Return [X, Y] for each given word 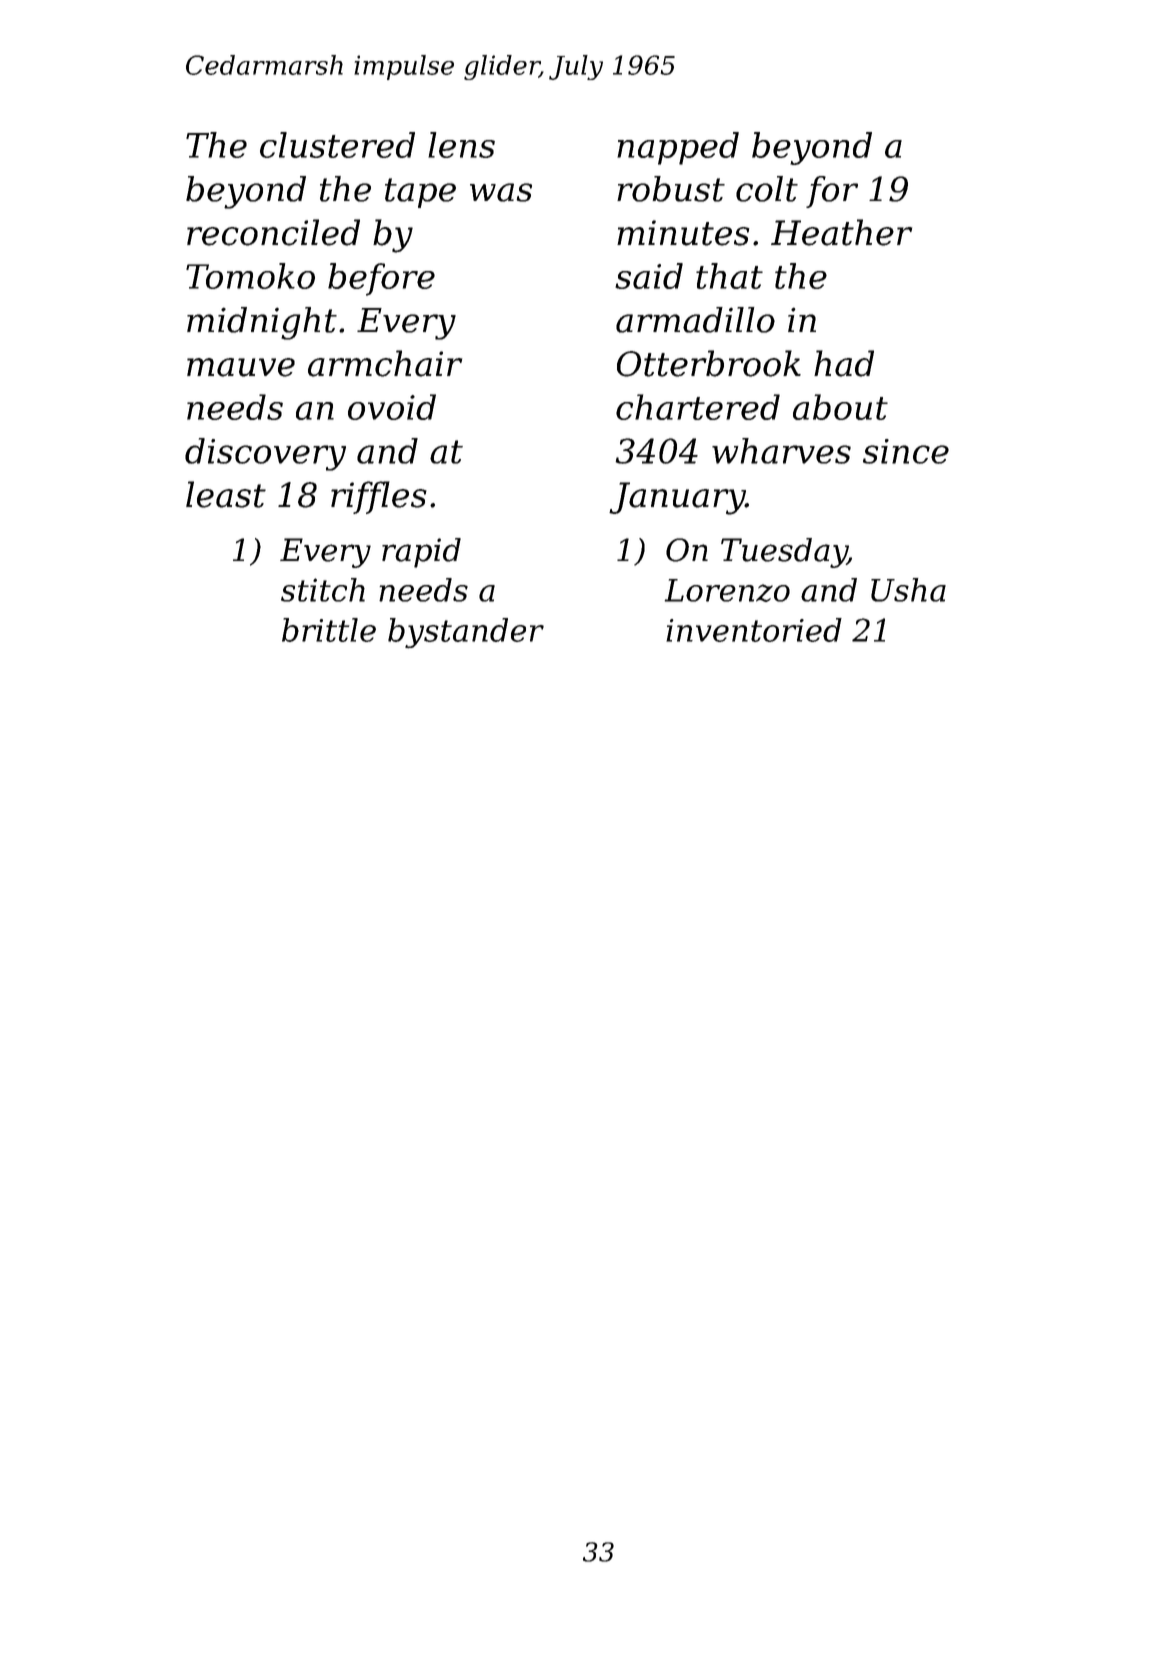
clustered [337, 145]
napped [678, 148]
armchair [385, 363]
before [381, 279]
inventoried [754, 630]
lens [461, 145]
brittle [329, 630]
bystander [466, 633]
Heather [841, 232]
